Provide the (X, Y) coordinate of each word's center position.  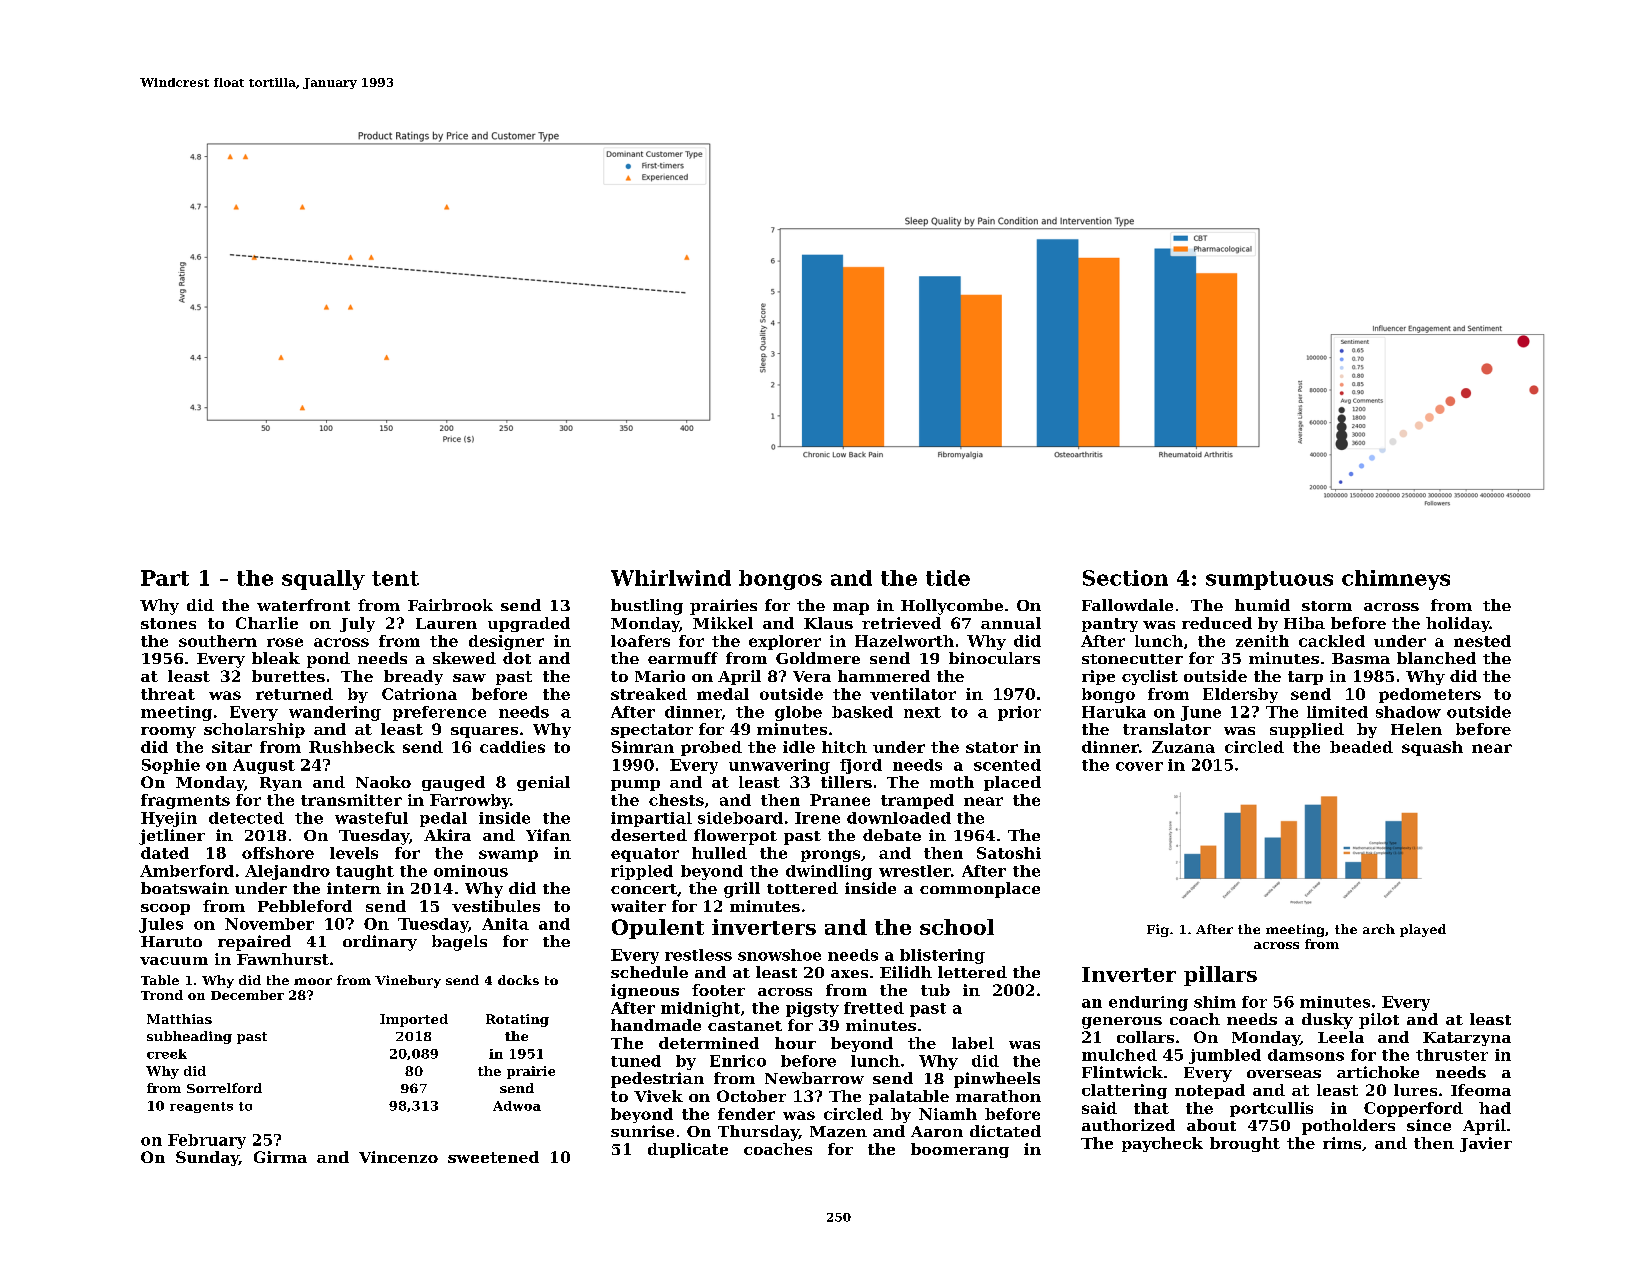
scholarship (254, 730)
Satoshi (1009, 853)
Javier (1486, 1144)
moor (313, 981)
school (957, 927)
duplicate (688, 1150)
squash (1432, 748)
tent (395, 578)
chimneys (1396, 580)
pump (635, 785)
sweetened (493, 1157)
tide (948, 578)
